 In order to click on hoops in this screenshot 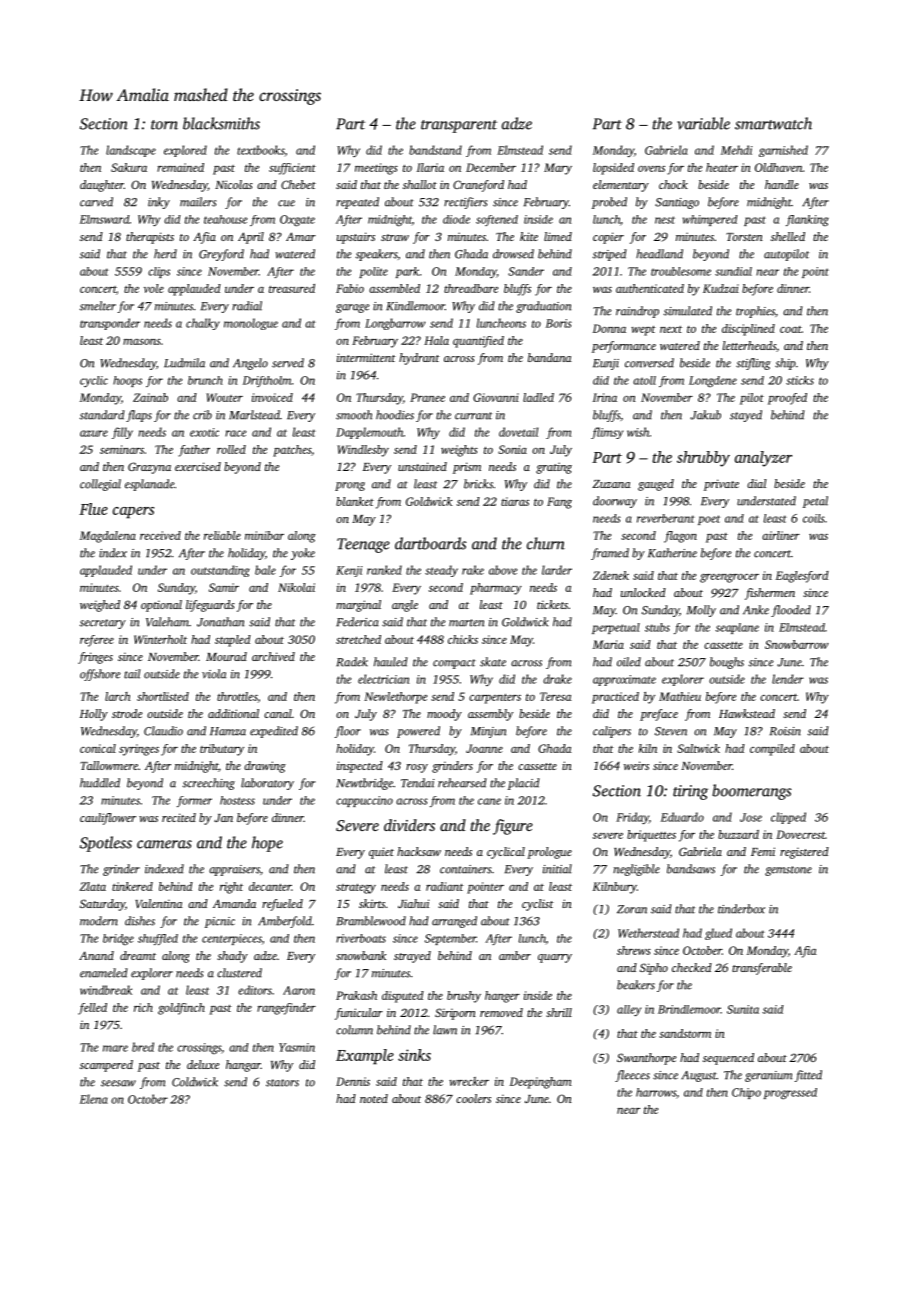, I will do `click(127, 381)`.
